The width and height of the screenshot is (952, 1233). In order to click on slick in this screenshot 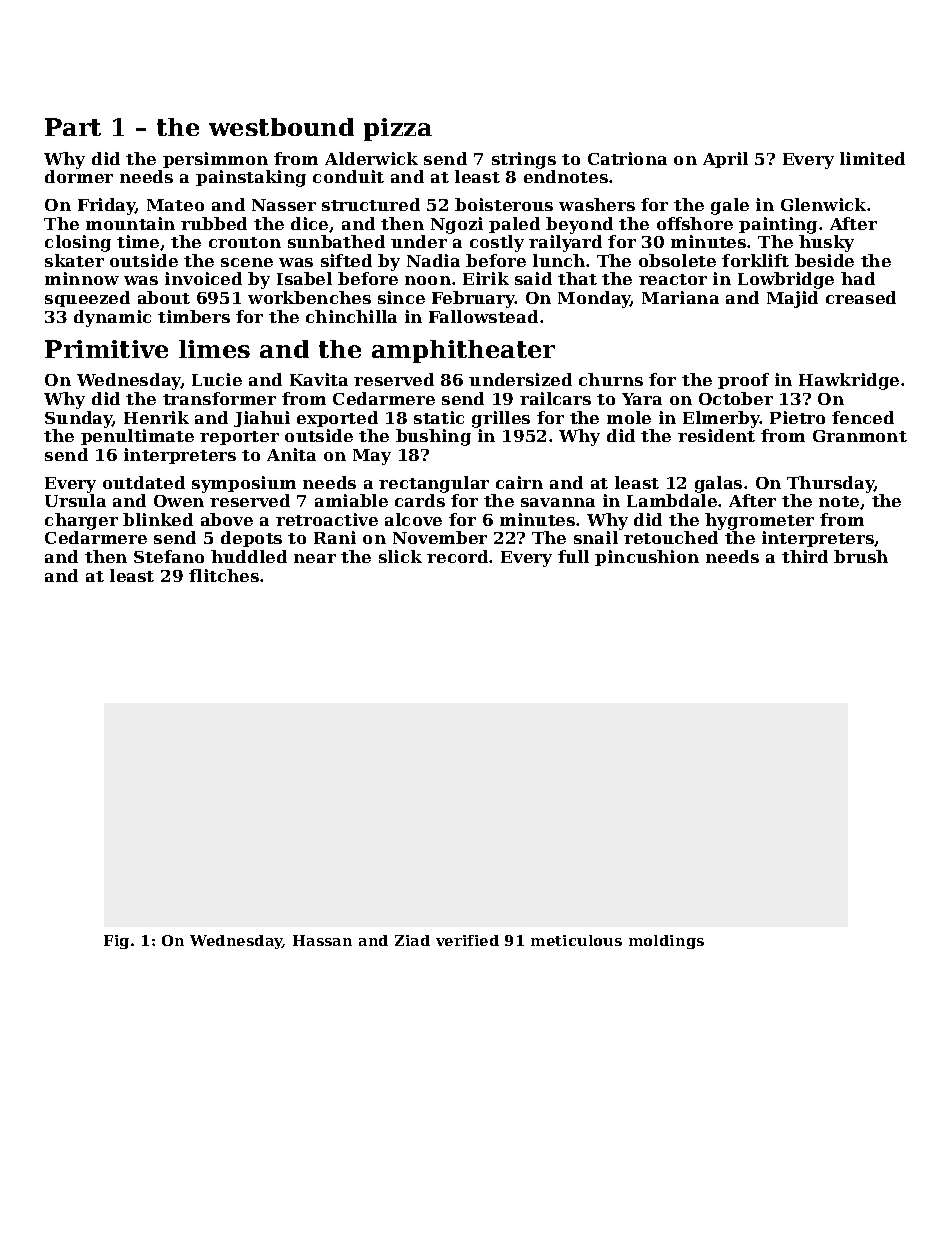, I will do `click(400, 556)`.
